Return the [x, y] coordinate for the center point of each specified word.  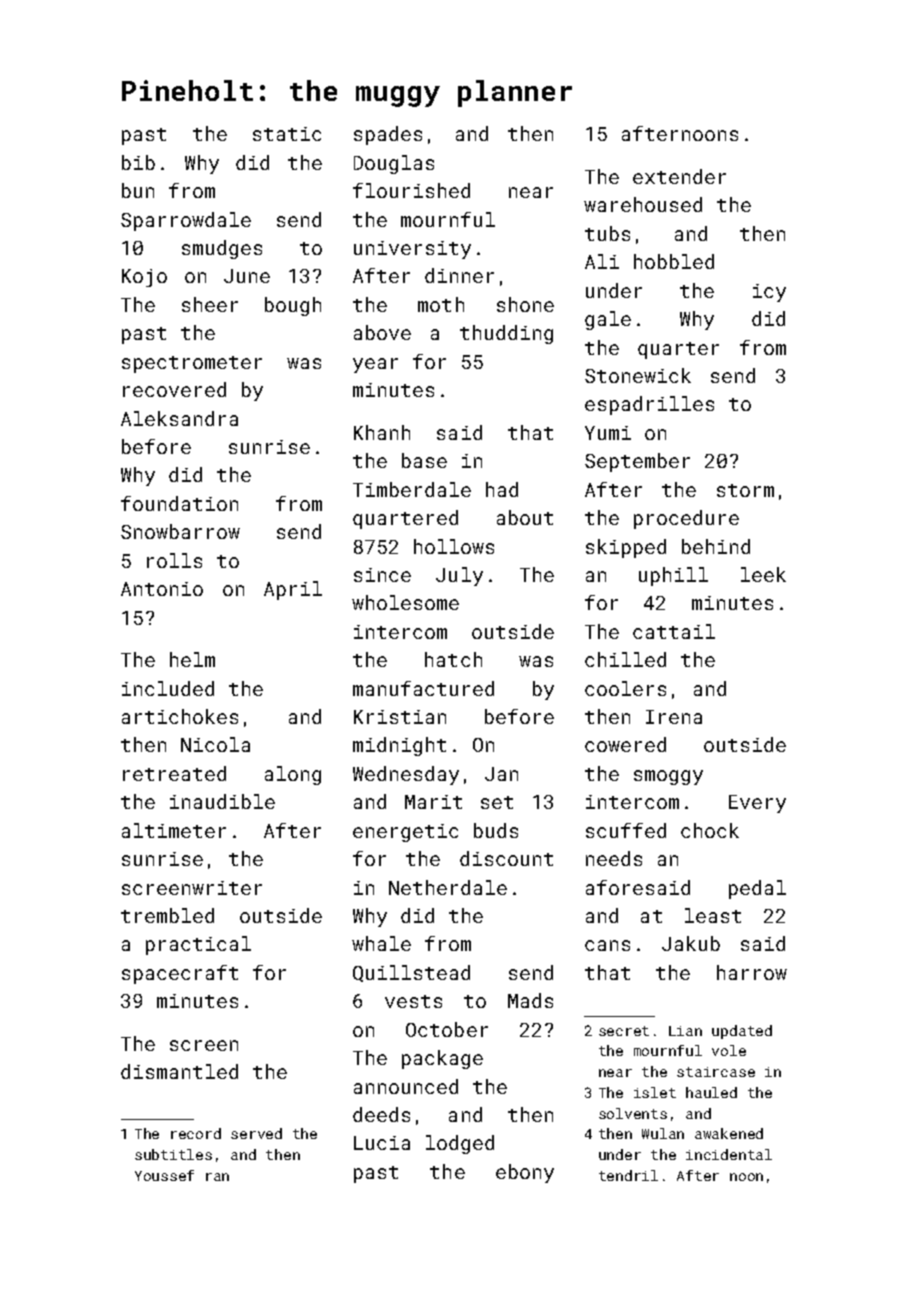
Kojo [144, 278]
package [442, 1059]
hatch [453, 659]
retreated [174, 773]
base [424, 460]
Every [757, 804]
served [256, 1133]
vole [729, 1050]
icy [769, 293]
